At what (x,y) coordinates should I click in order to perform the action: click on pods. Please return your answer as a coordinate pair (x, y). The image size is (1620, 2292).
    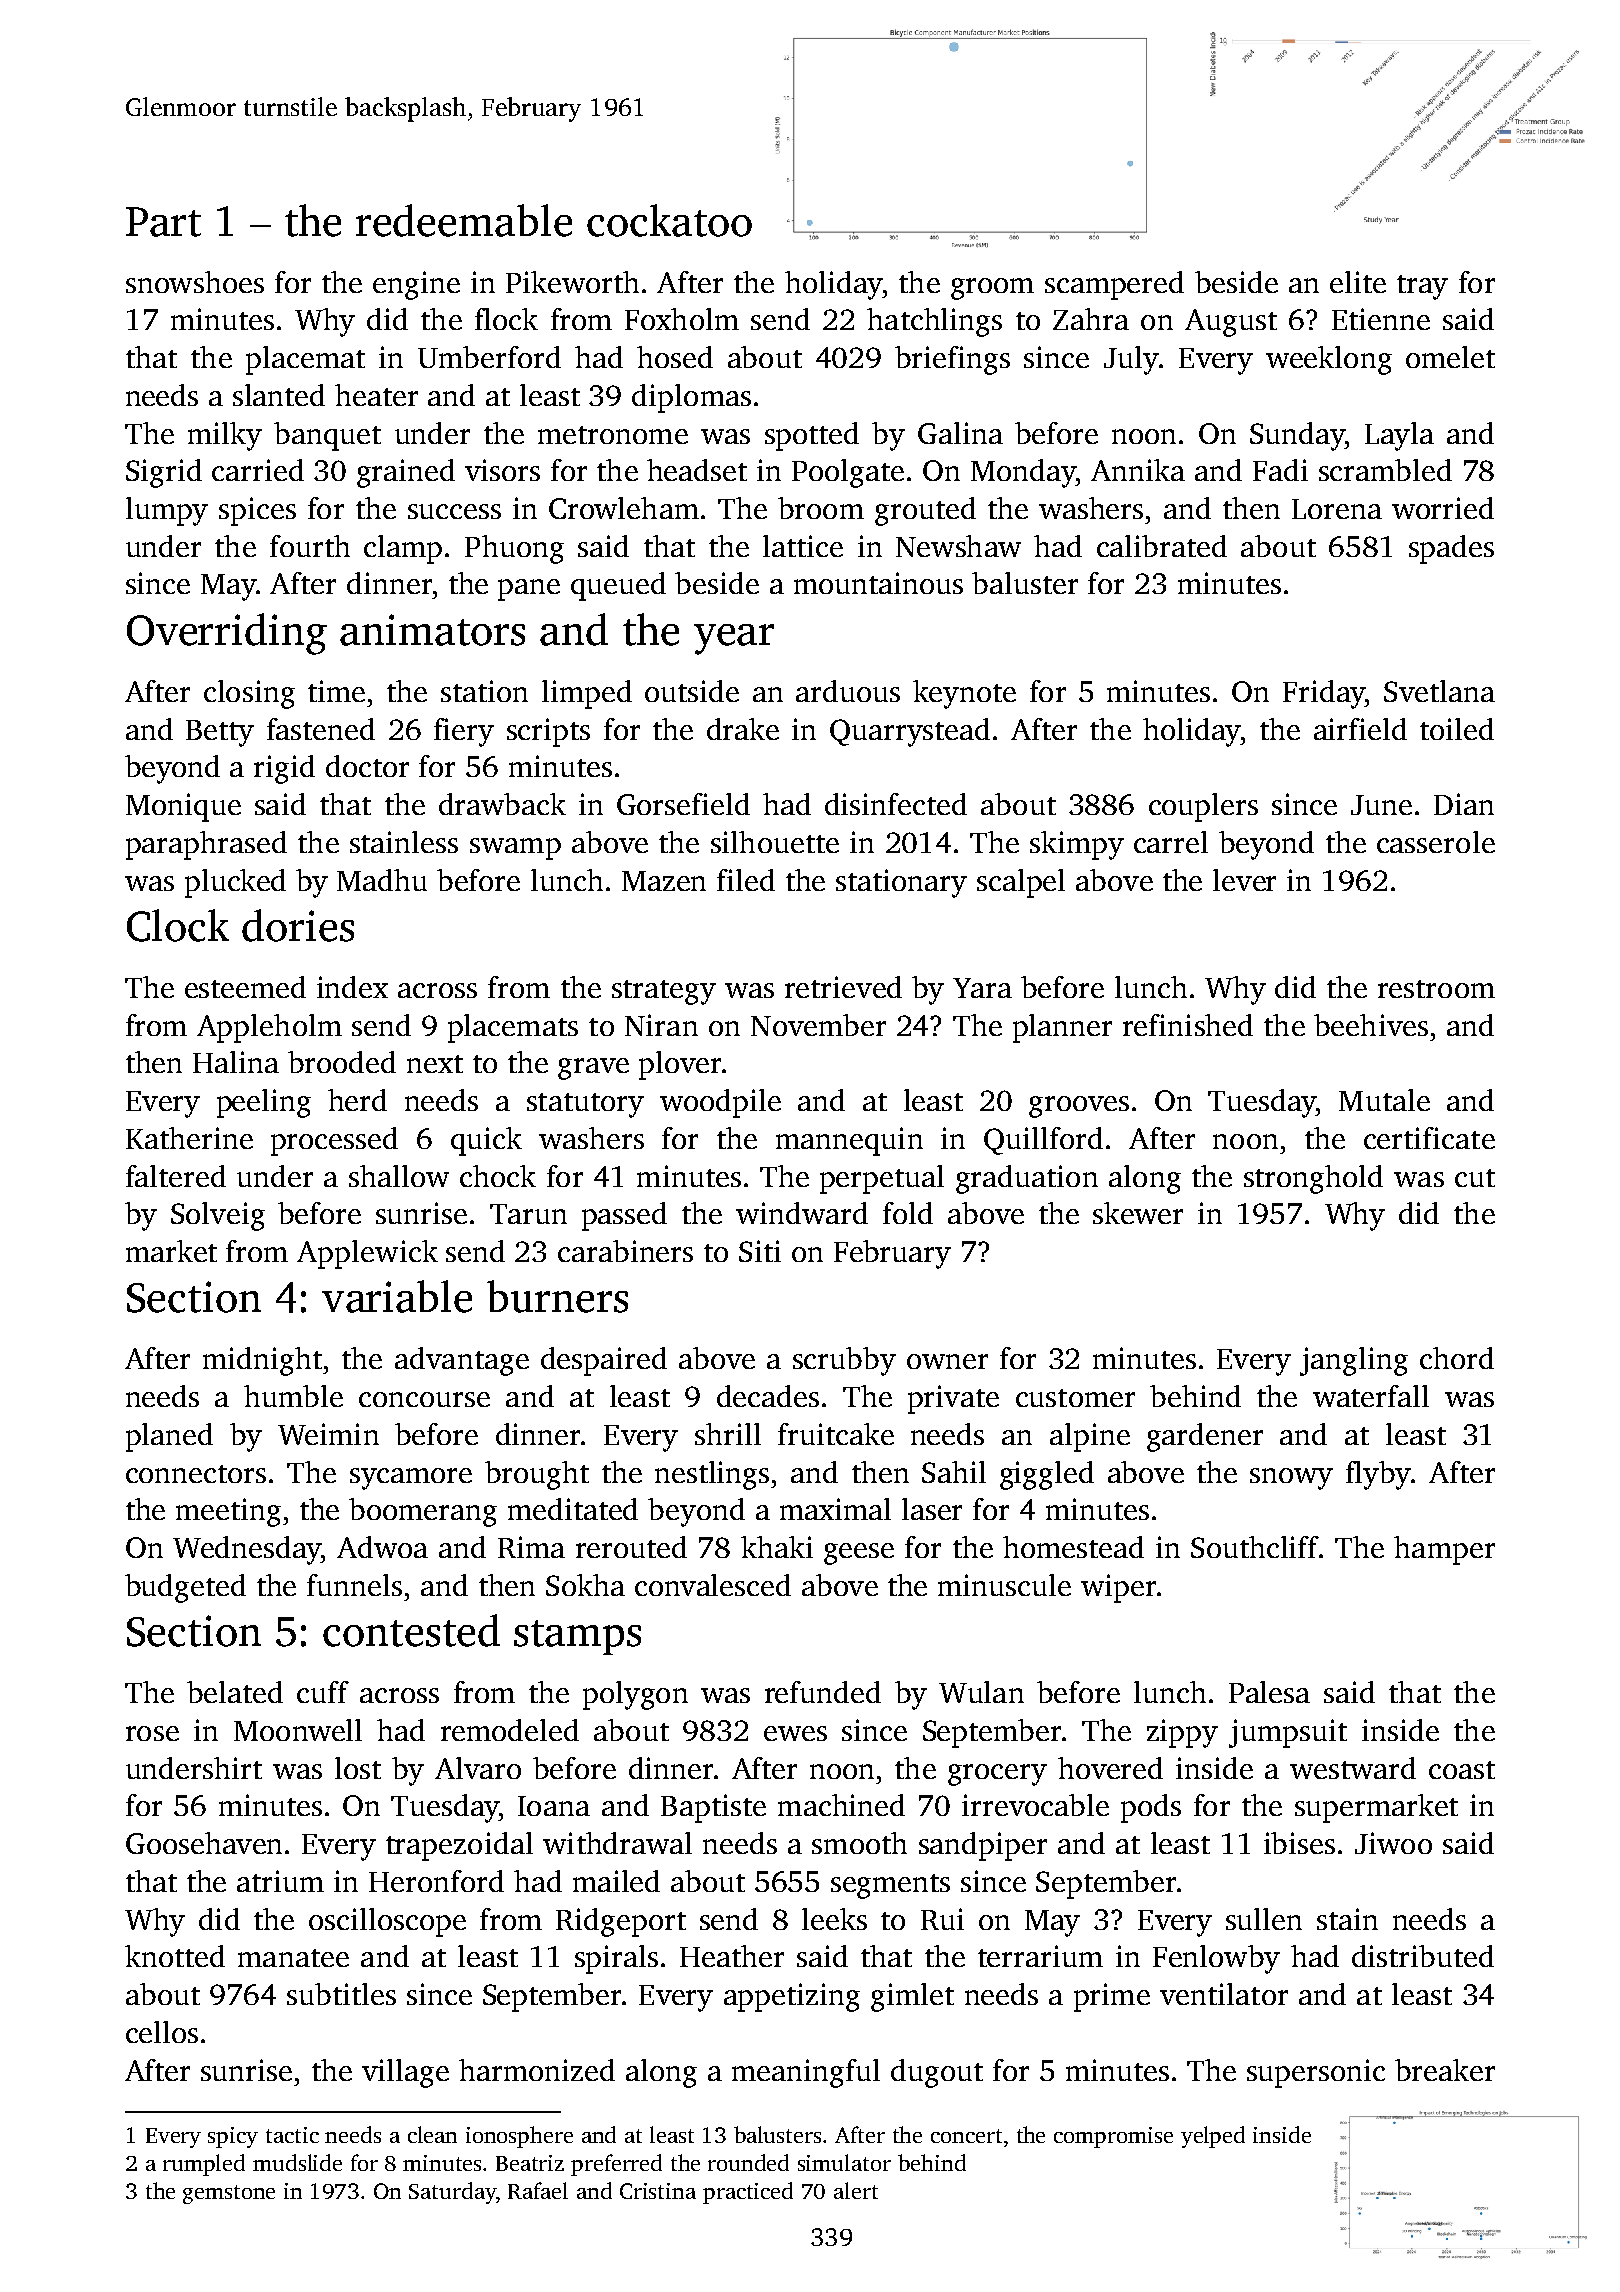
    Looking at the image, I should click on (1151, 1808).
